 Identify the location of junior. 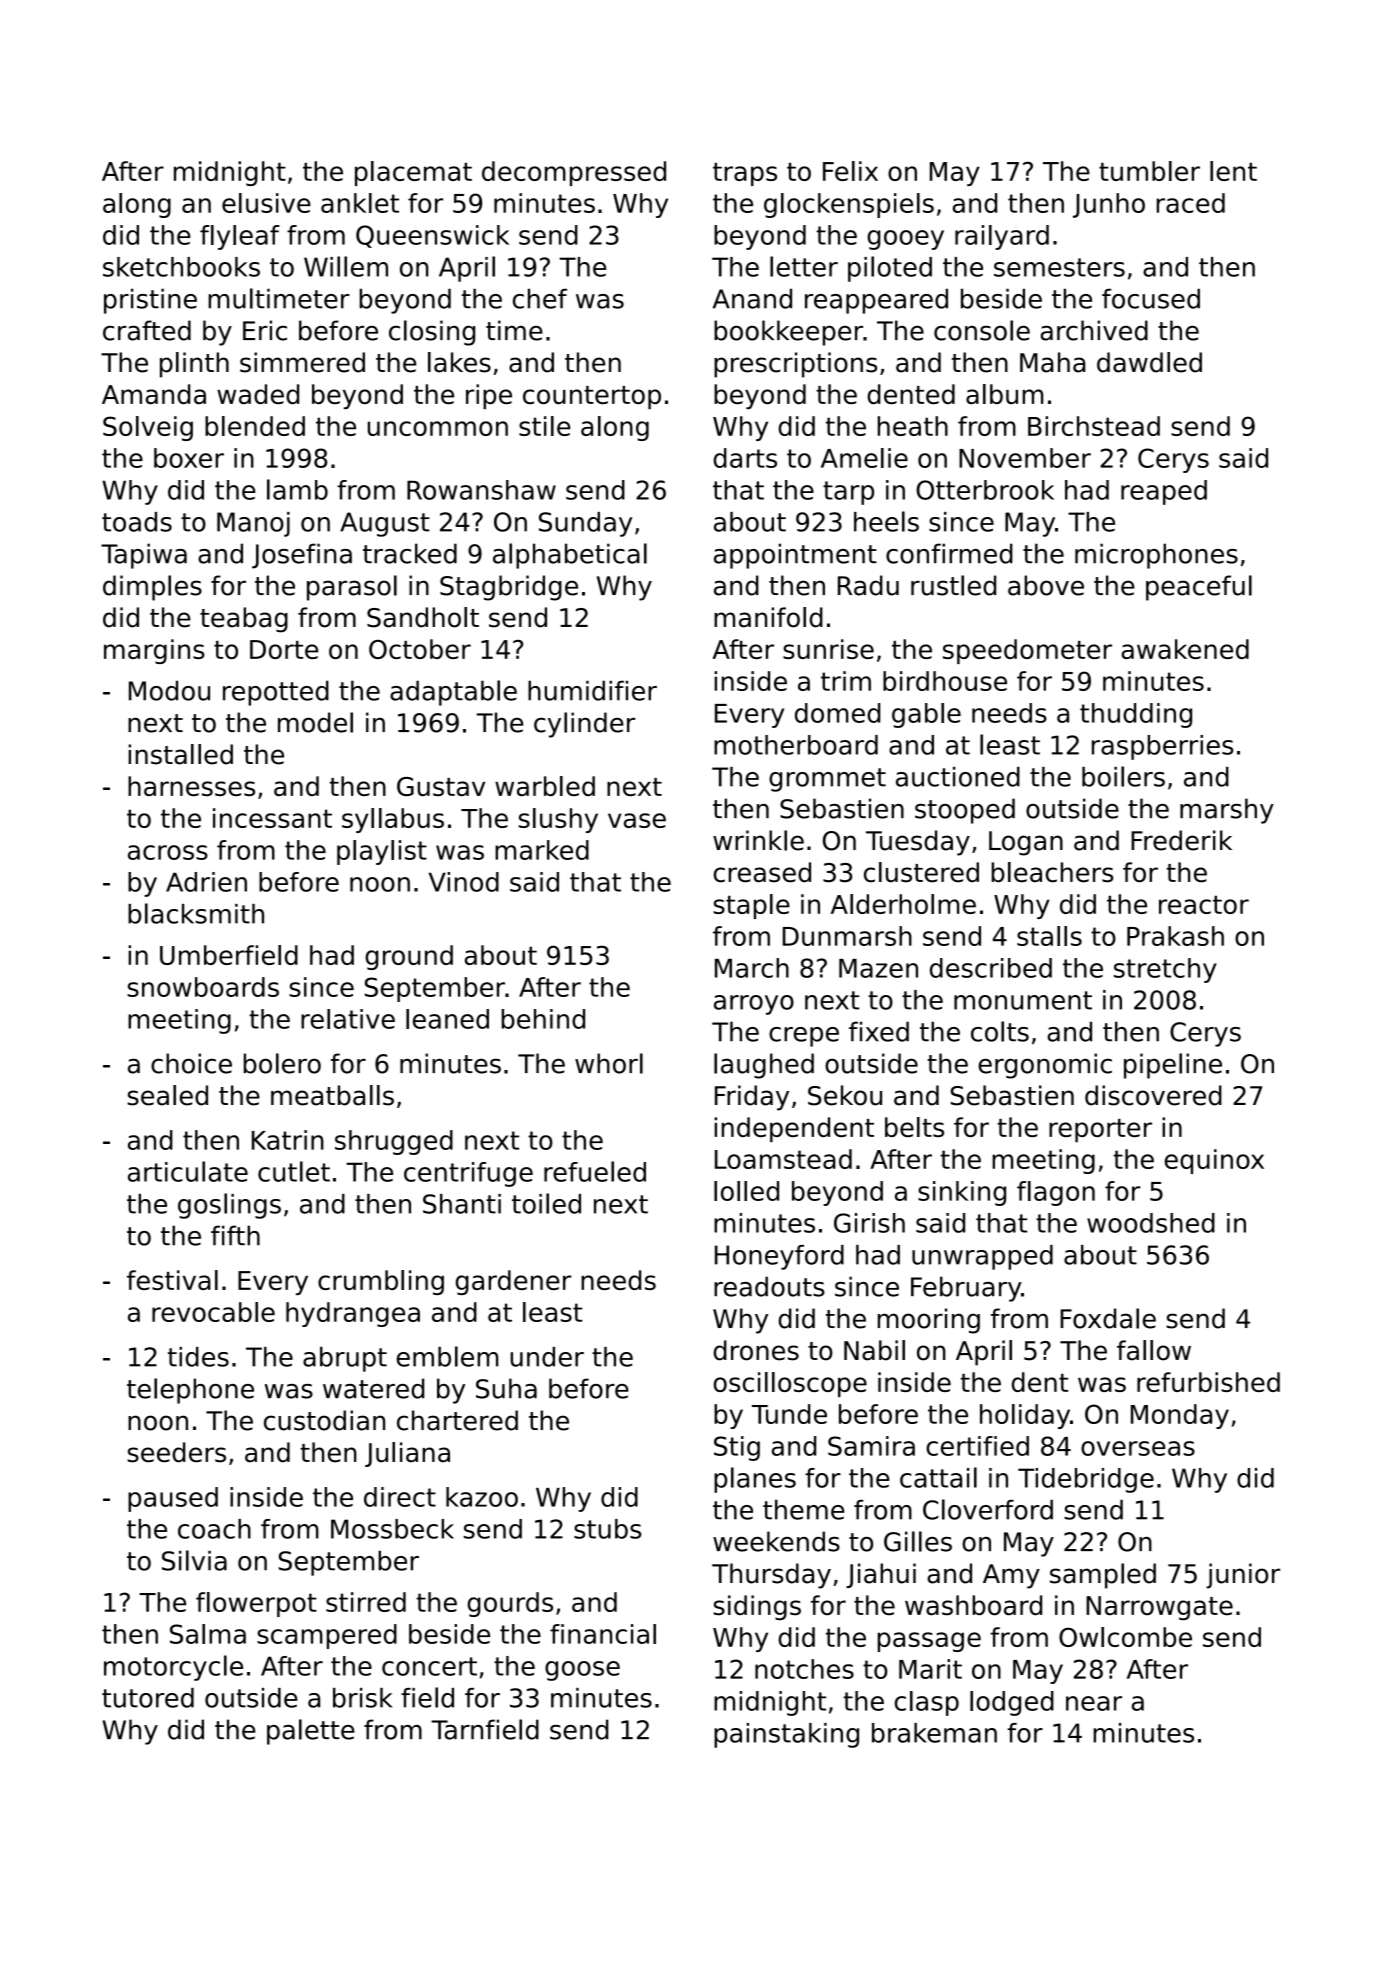
(1243, 1576).
